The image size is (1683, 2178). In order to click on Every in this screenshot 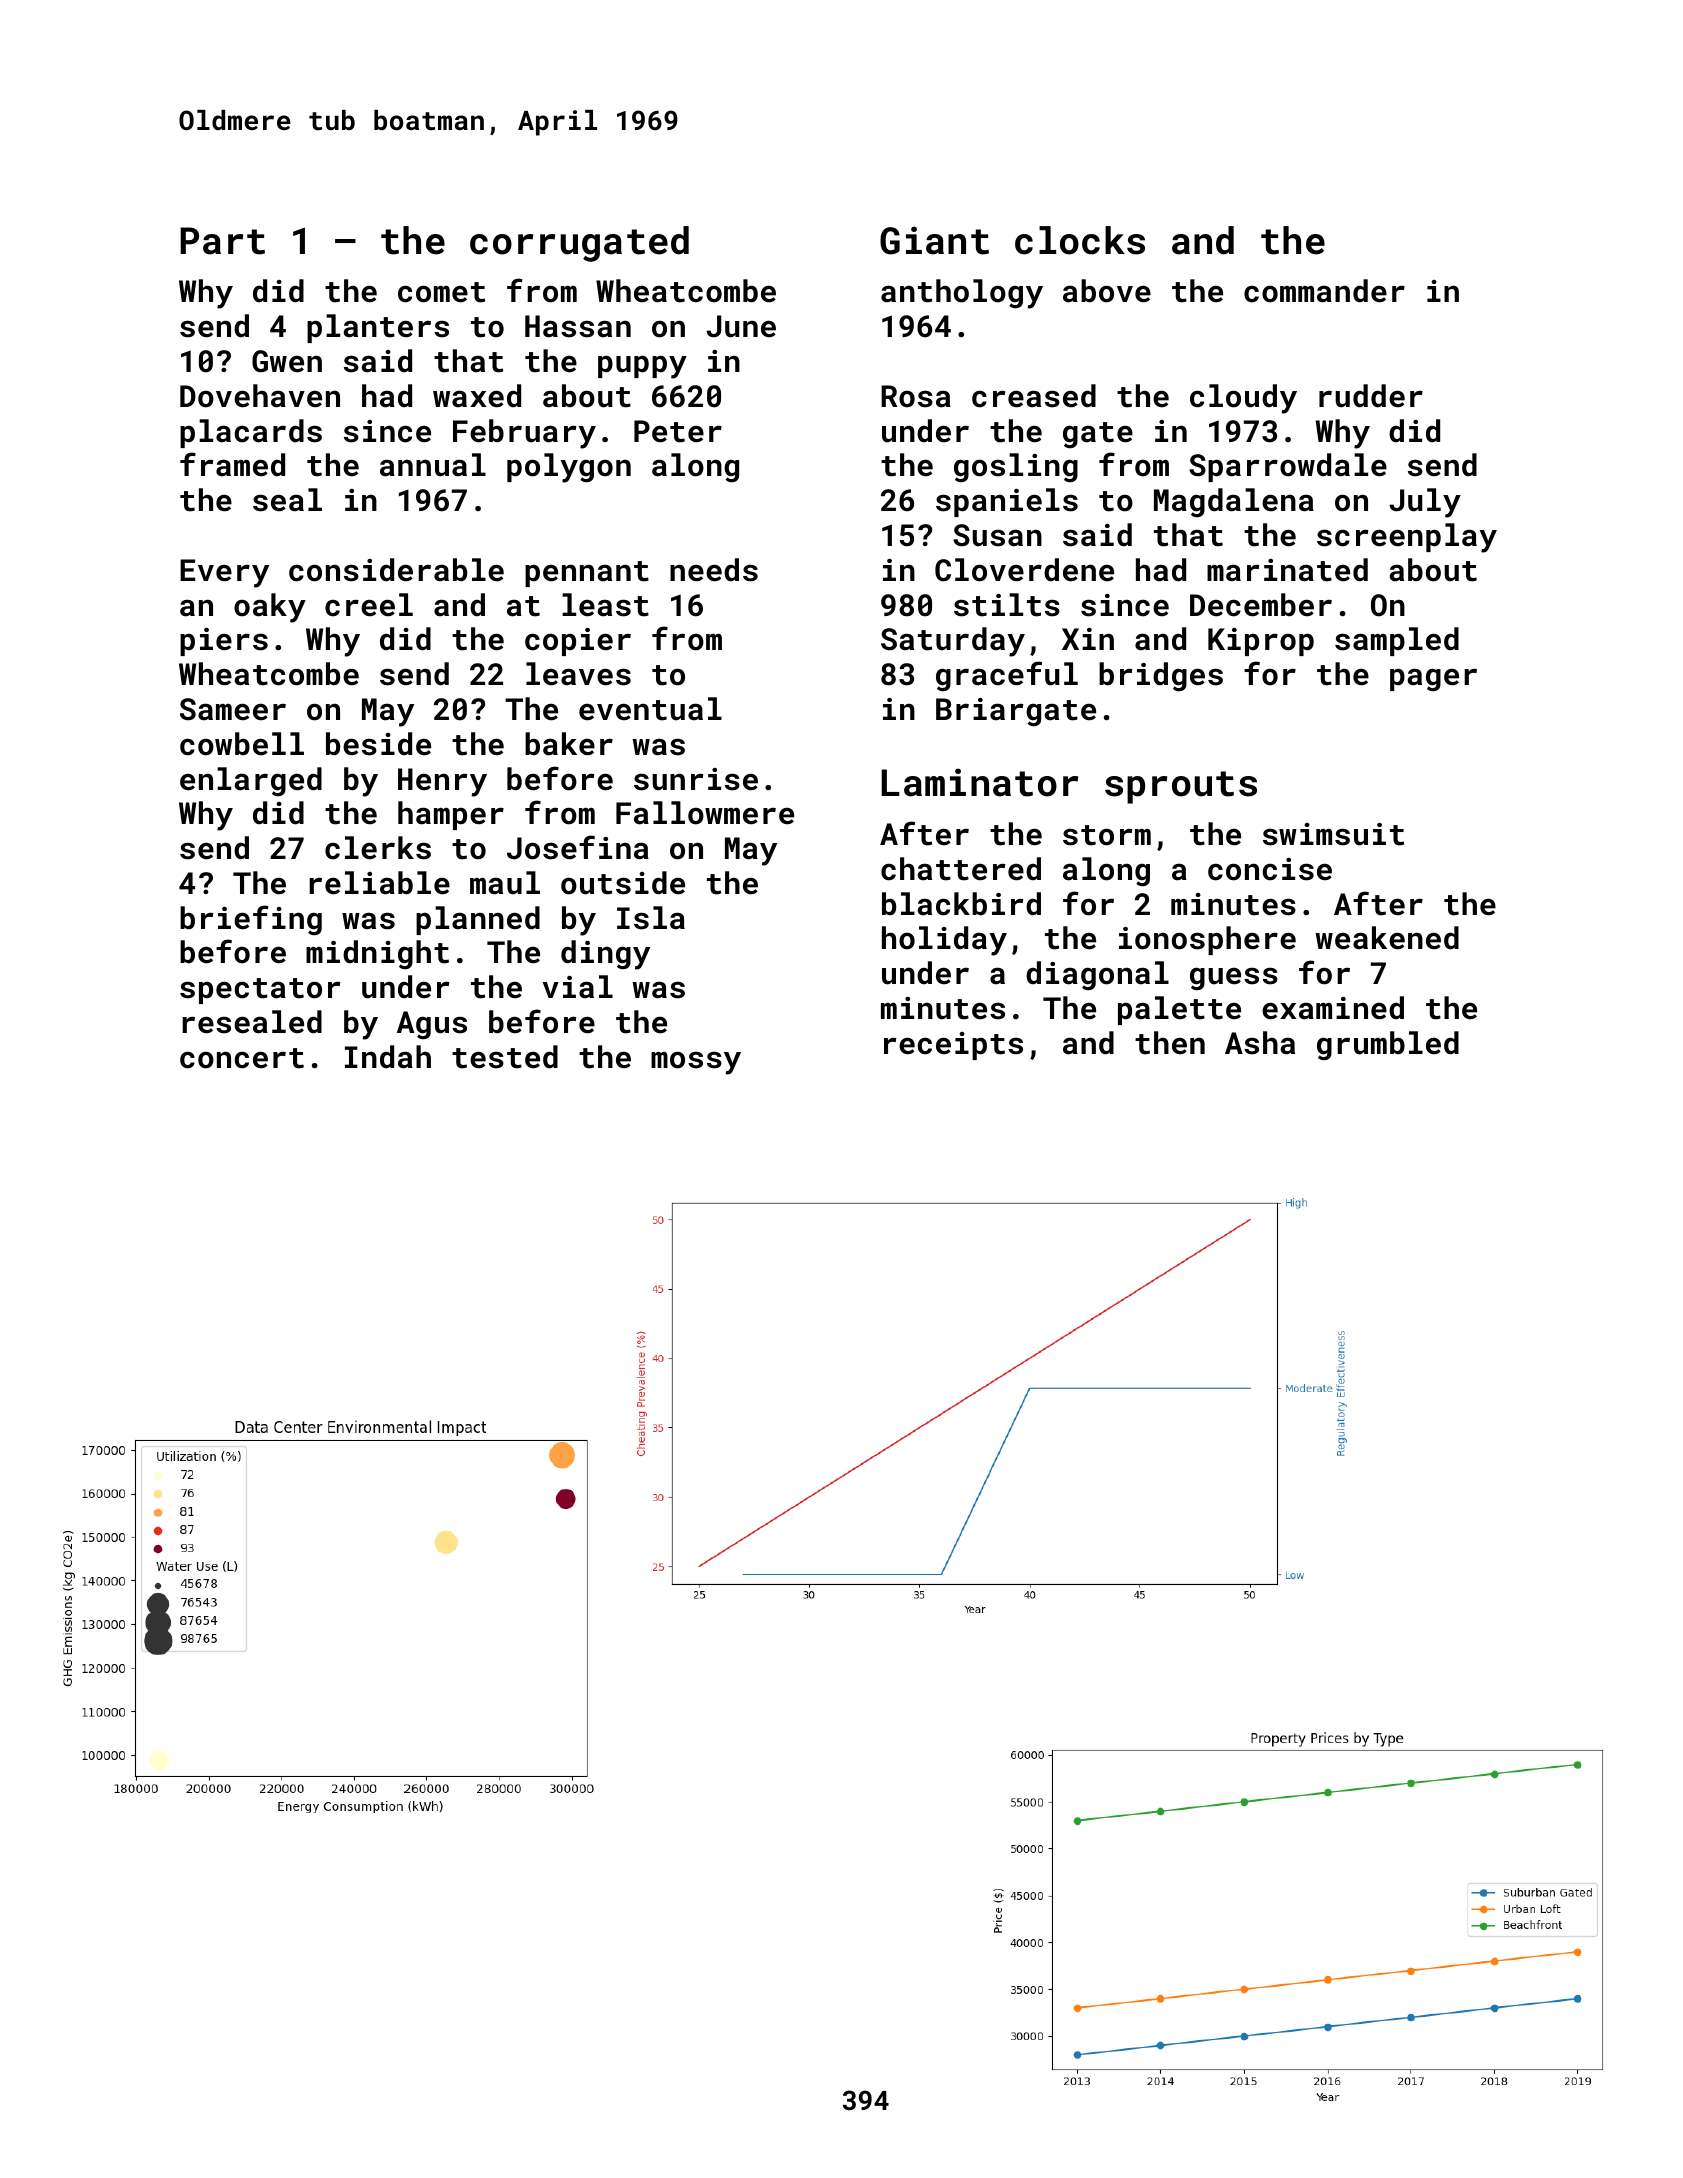, I will do `click(224, 573)`.
